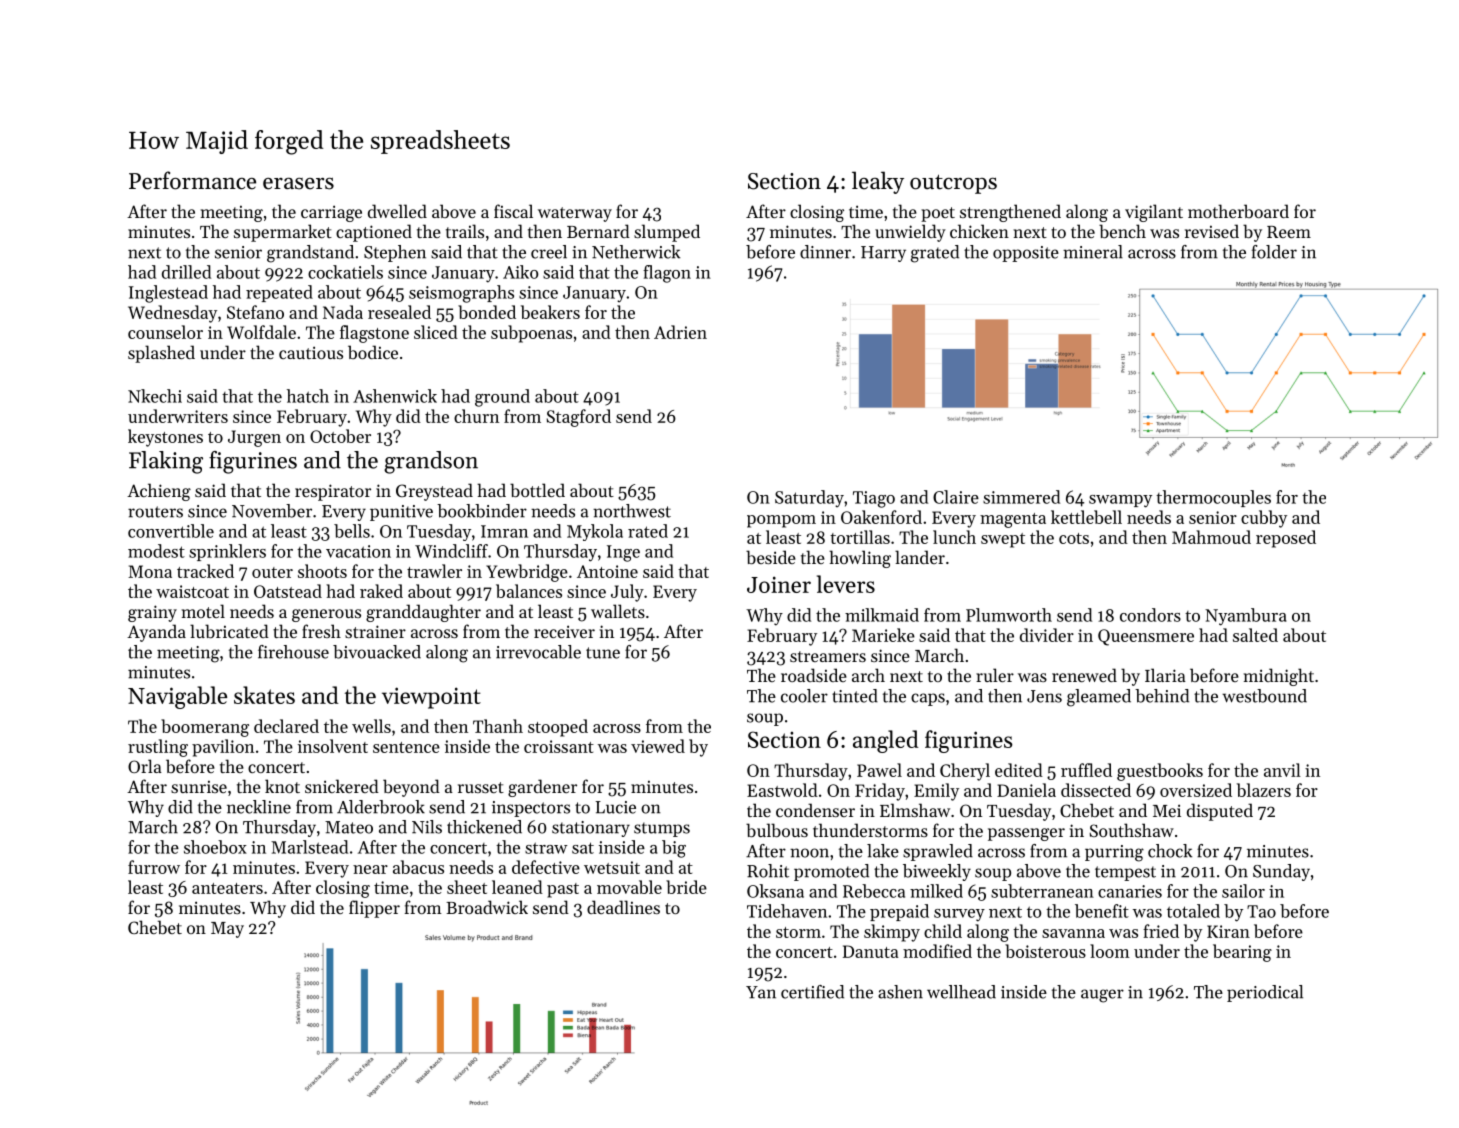 This screenshot has width=1459, height=1128. What do you see at coordinates (321, 631) in the screenshot?
I see `fresh` at bounding box center [321, 631].
